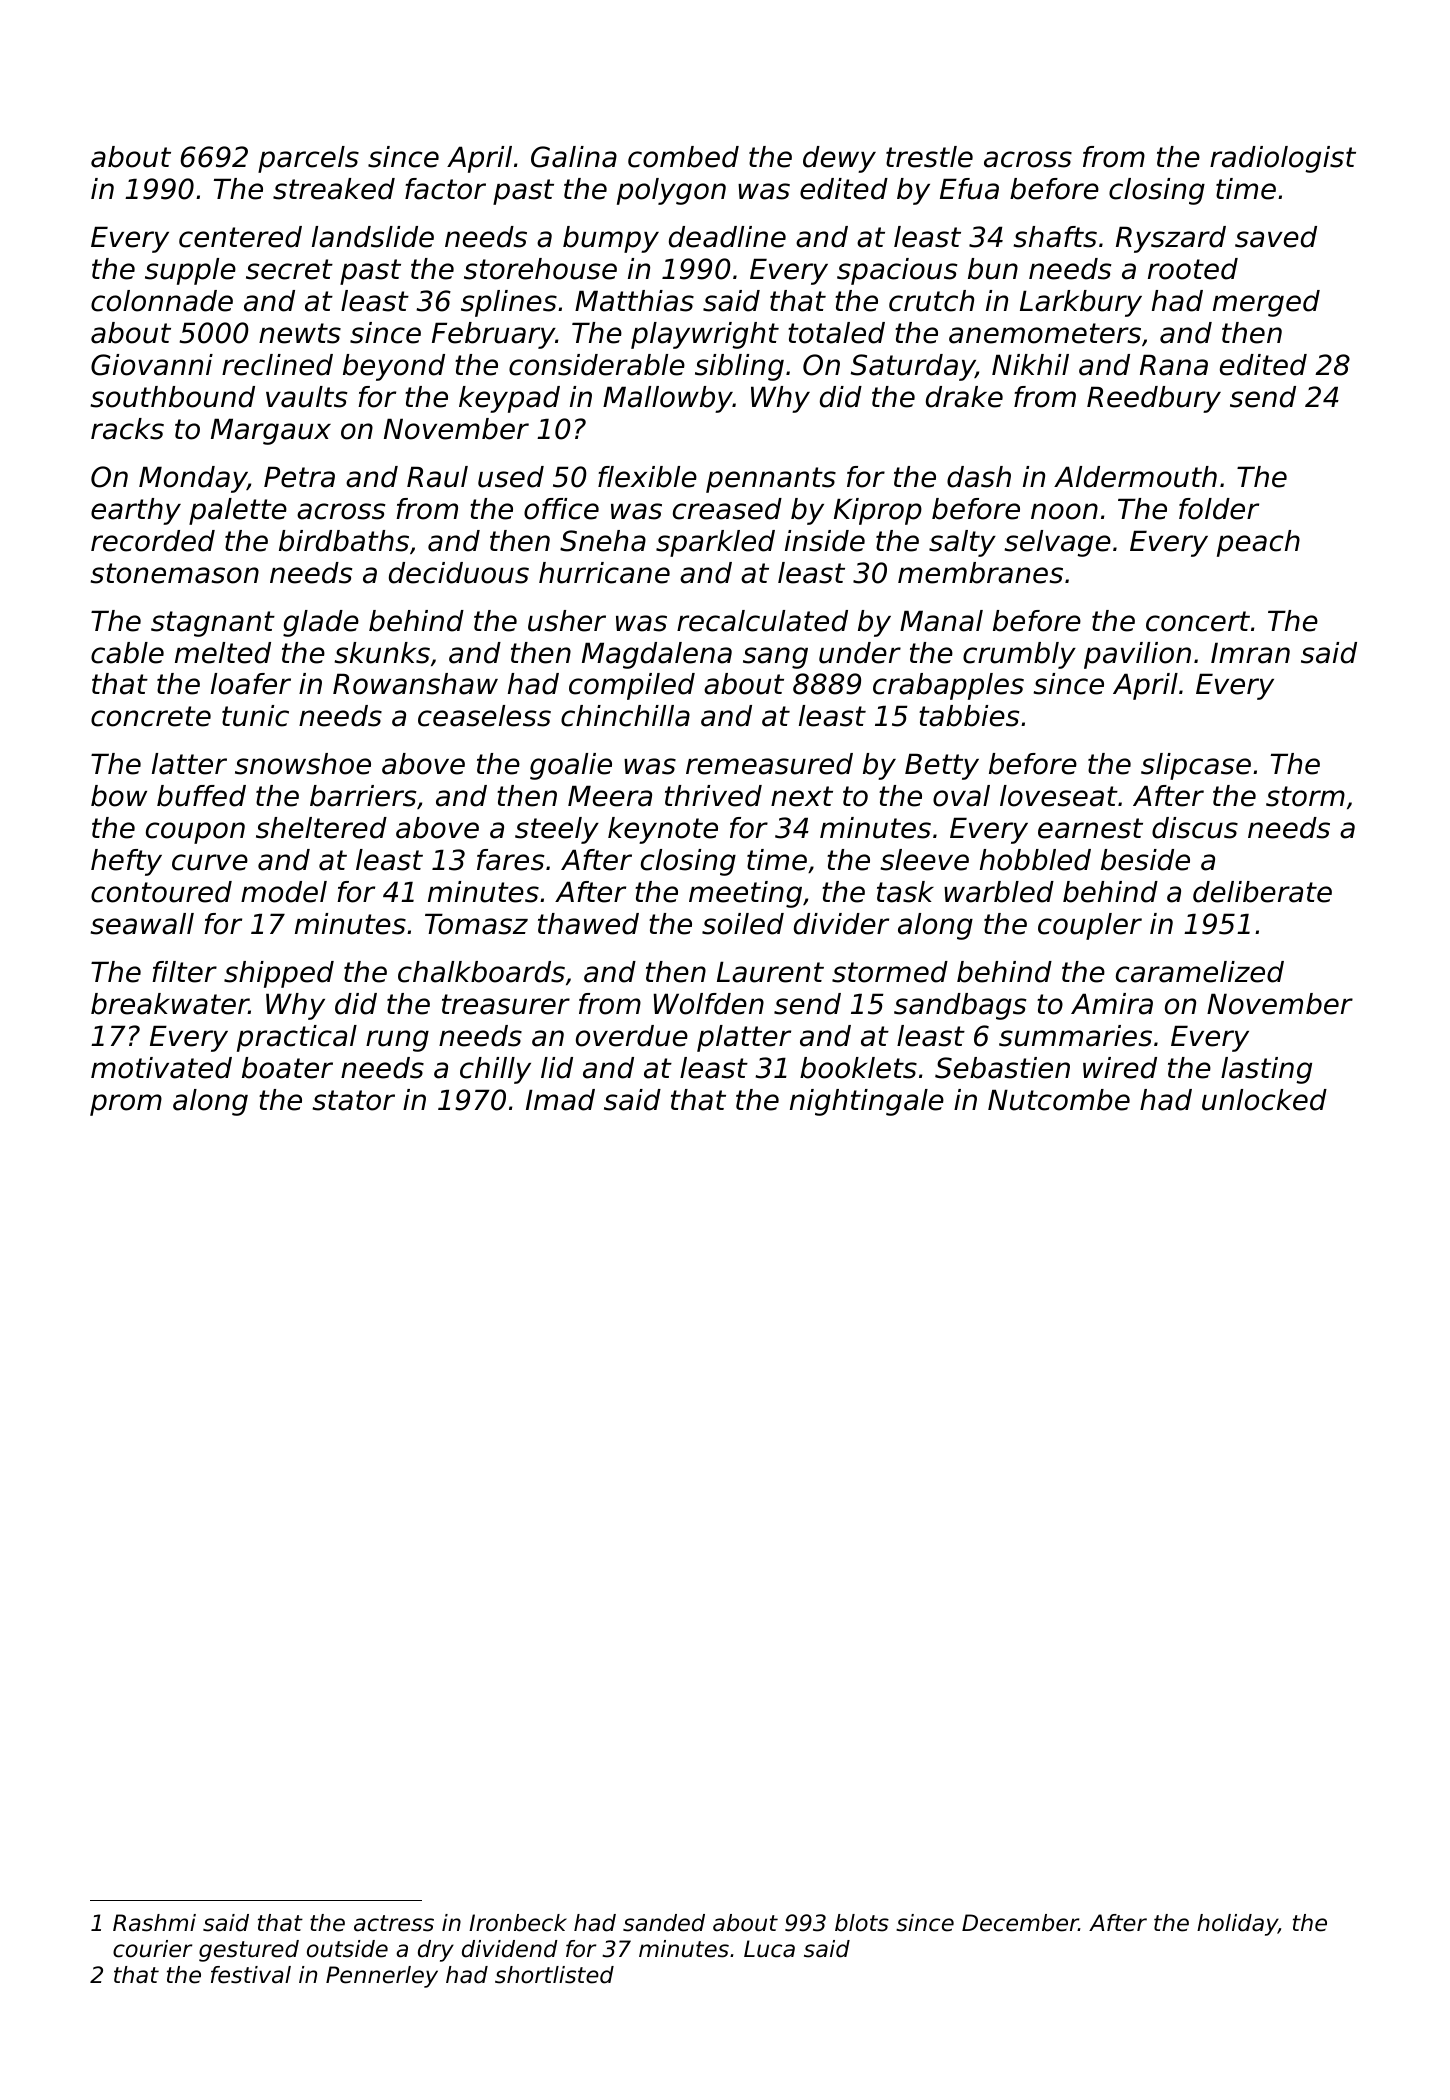 This screenshot has height=2100, width=1450. I want to click on Nutcombe, so click(1059, 1100).
